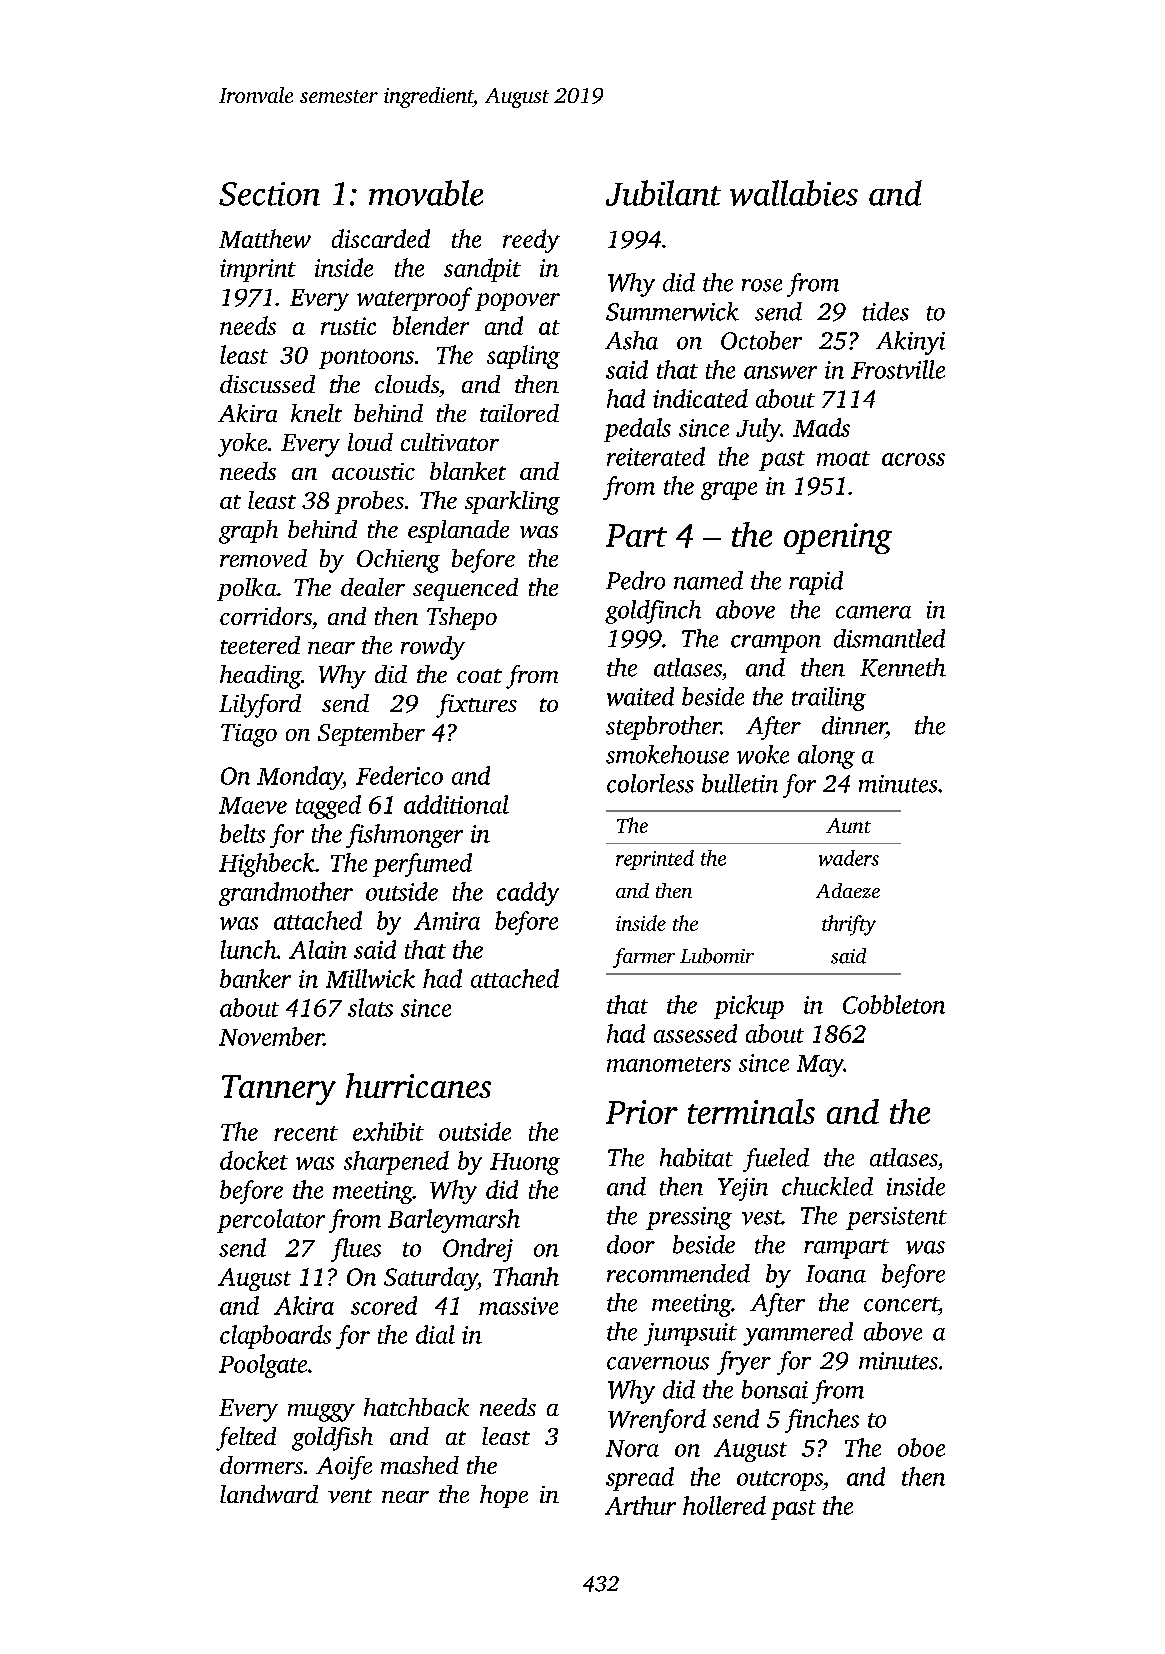  I want to click on opening, so click(838, 538).
